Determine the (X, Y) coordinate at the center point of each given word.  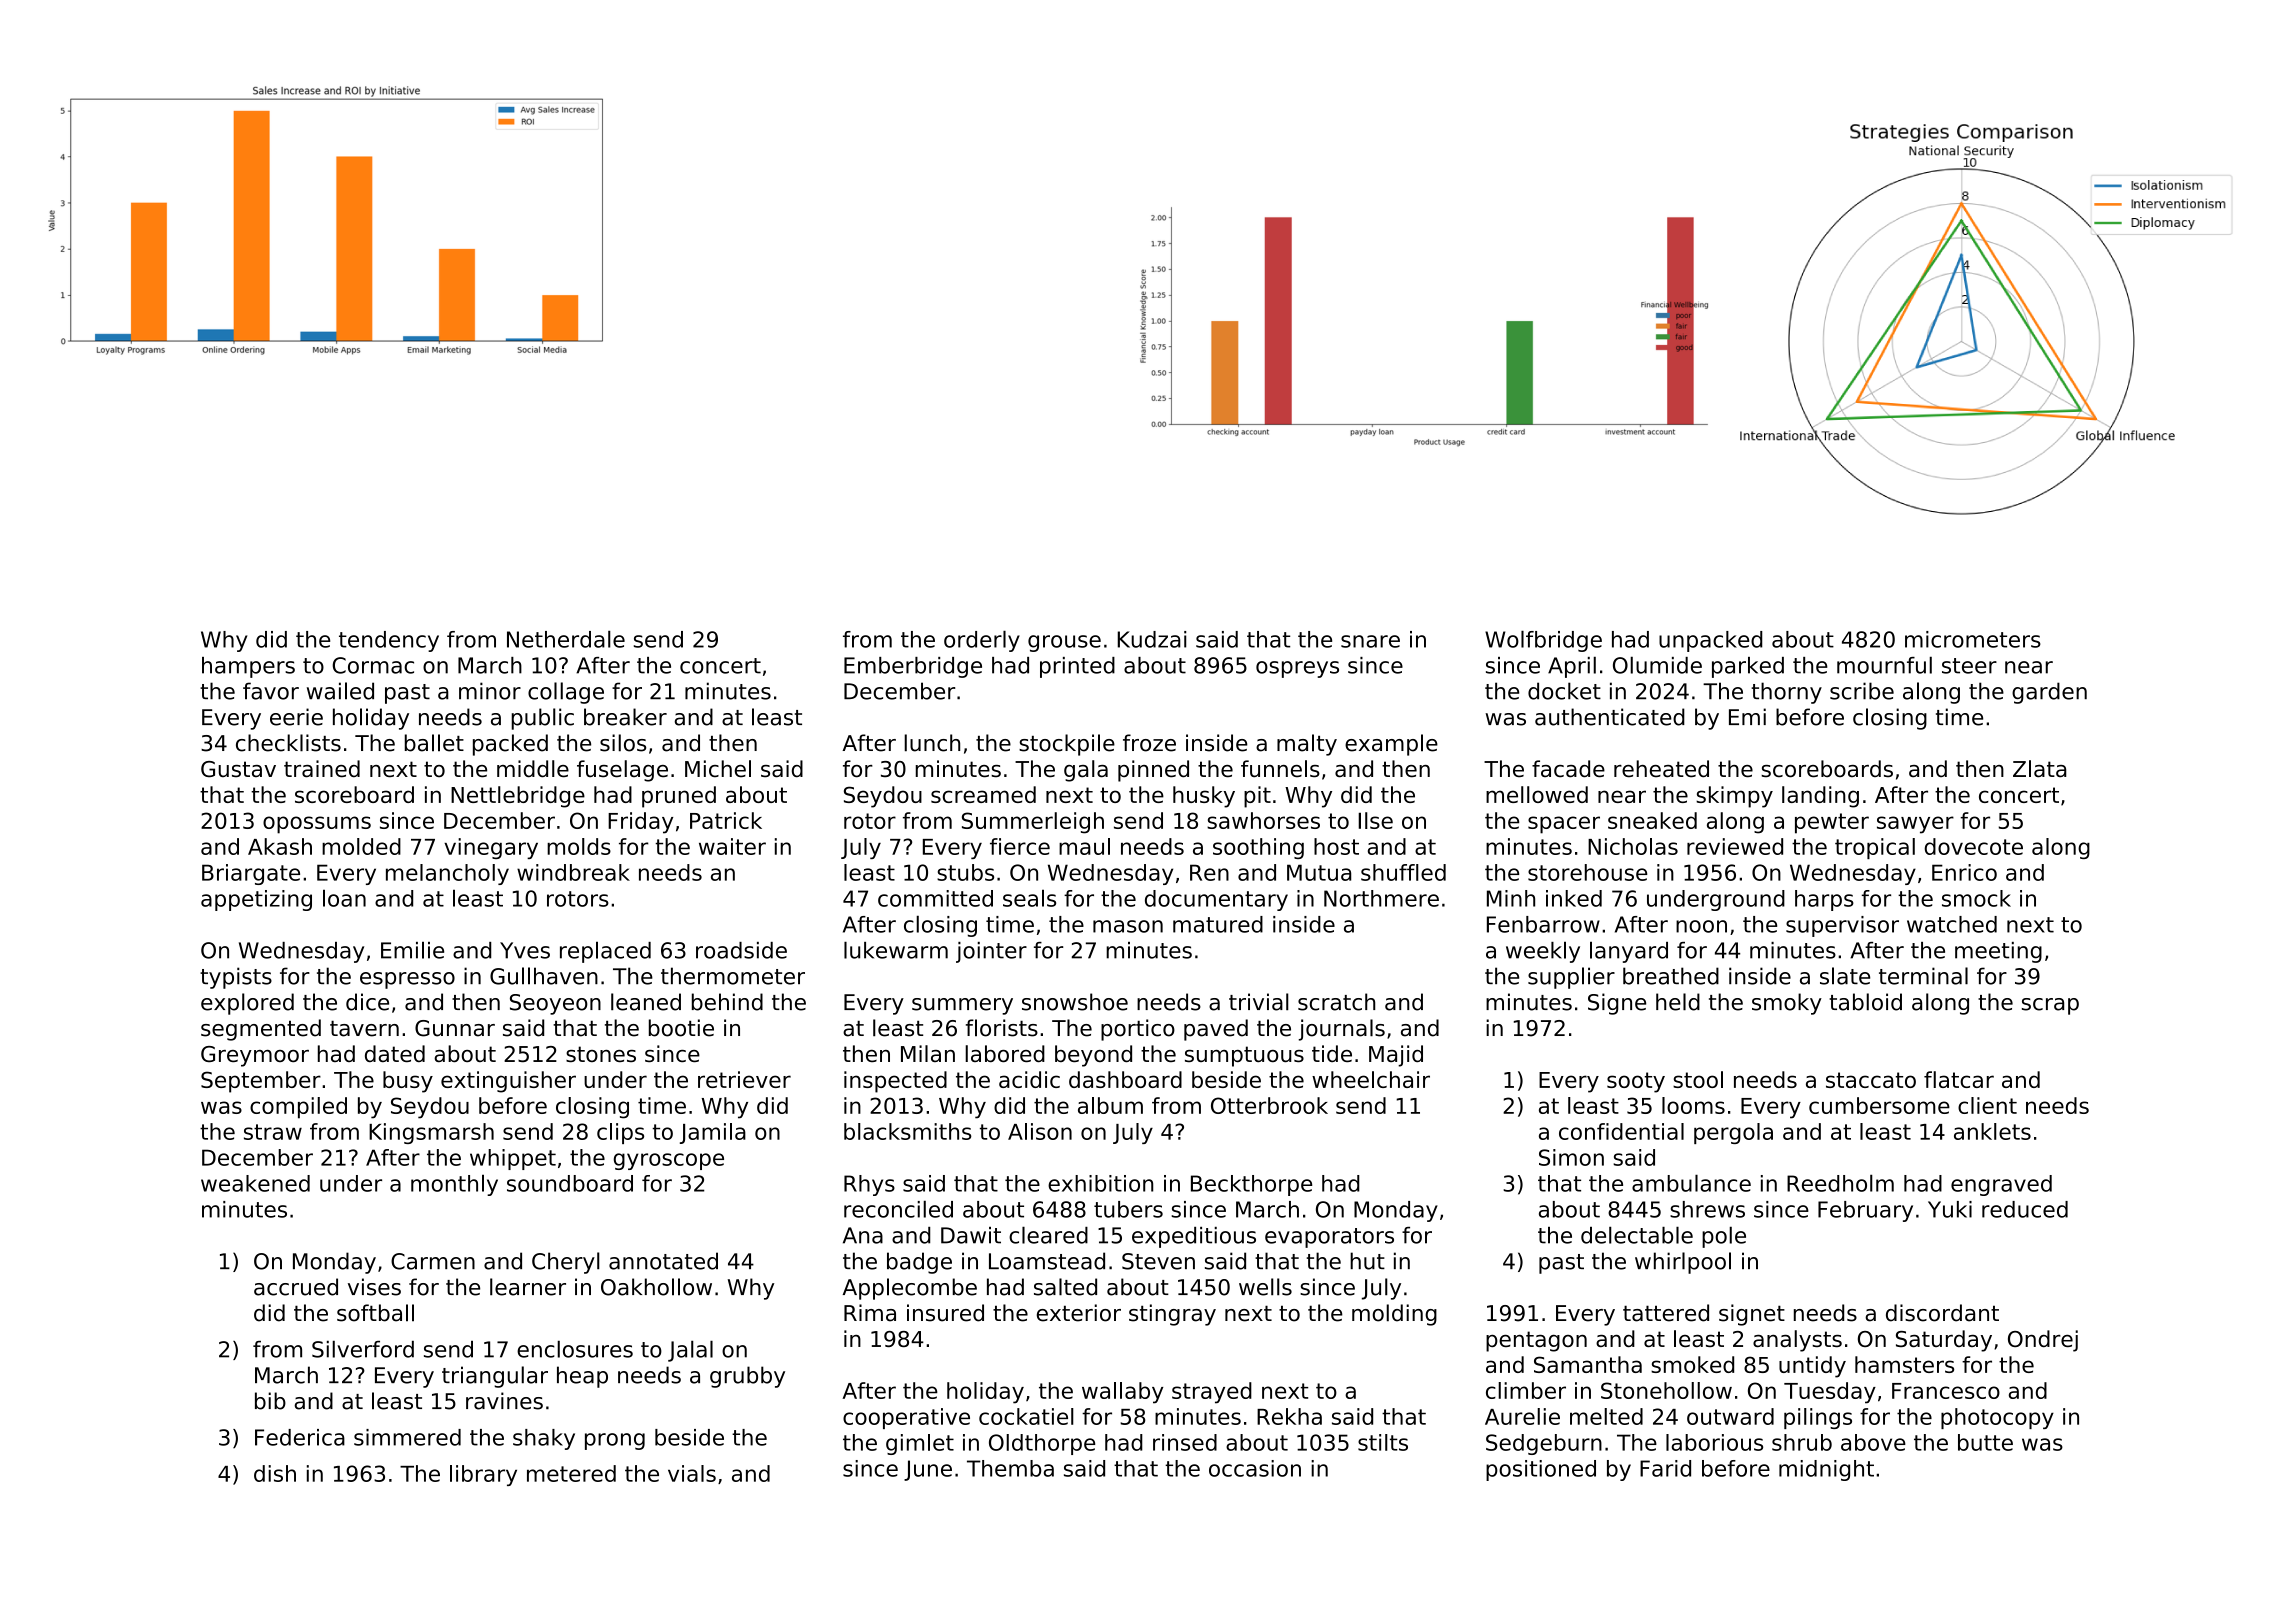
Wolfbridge (1543, 641)
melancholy (447, 874)
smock (1976, 898)
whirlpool (1683, 1263)
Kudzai (1152, 639)
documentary (1216, 900)
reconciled (898, 1209)
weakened (255, 1183)
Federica (300, 1437)
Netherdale (566, 639)
